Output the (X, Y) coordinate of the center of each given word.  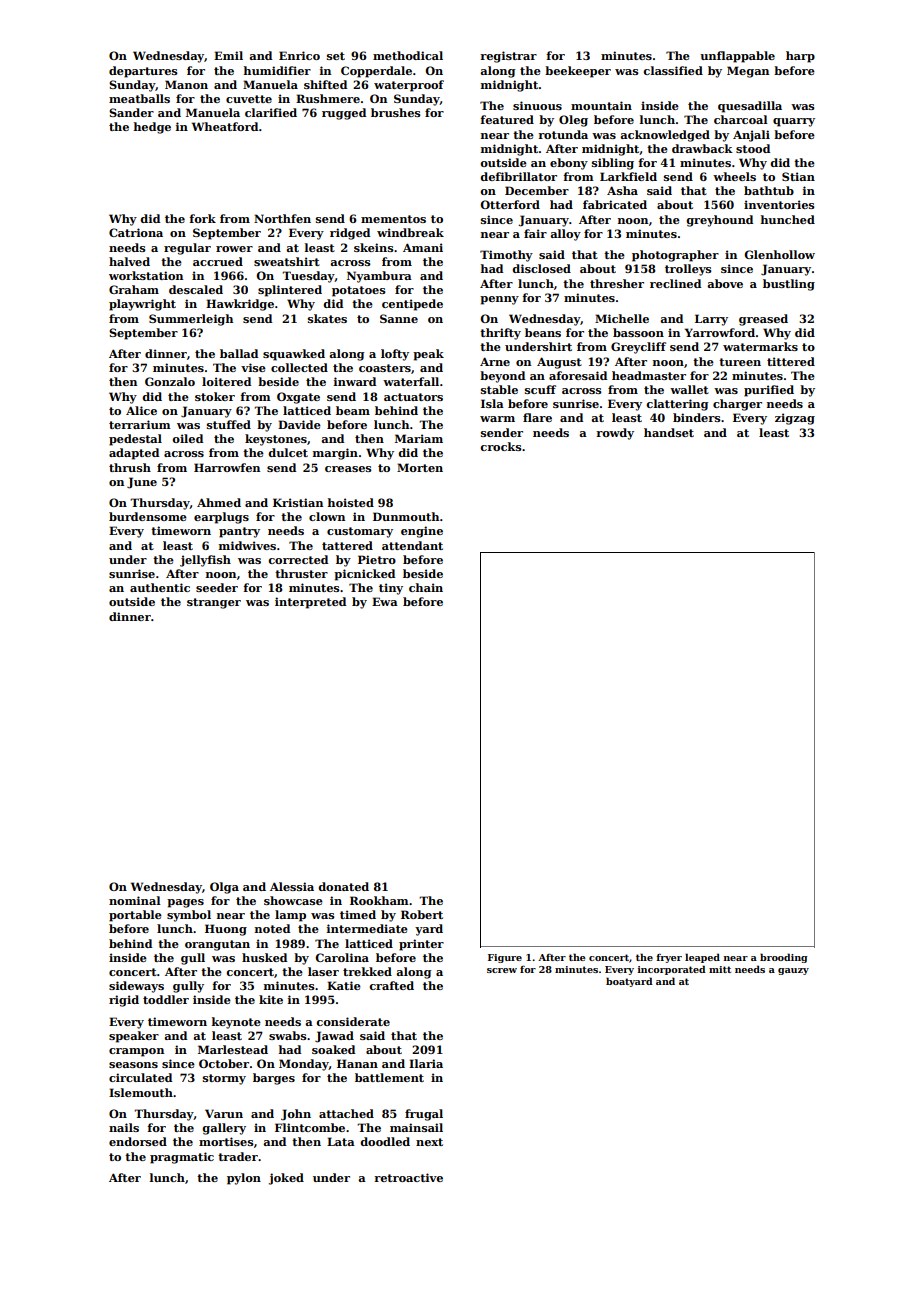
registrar (508, 57)
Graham (134, 289)
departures (143, 72)
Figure (505, 958)
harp (800, 57)
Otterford (510, 204)
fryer (669, 958)
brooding (784, 958)
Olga (224, 888)
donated (343, 886)
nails (124, 1127)
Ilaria (426, 1063)
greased (763, 320)
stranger (214, 603)
